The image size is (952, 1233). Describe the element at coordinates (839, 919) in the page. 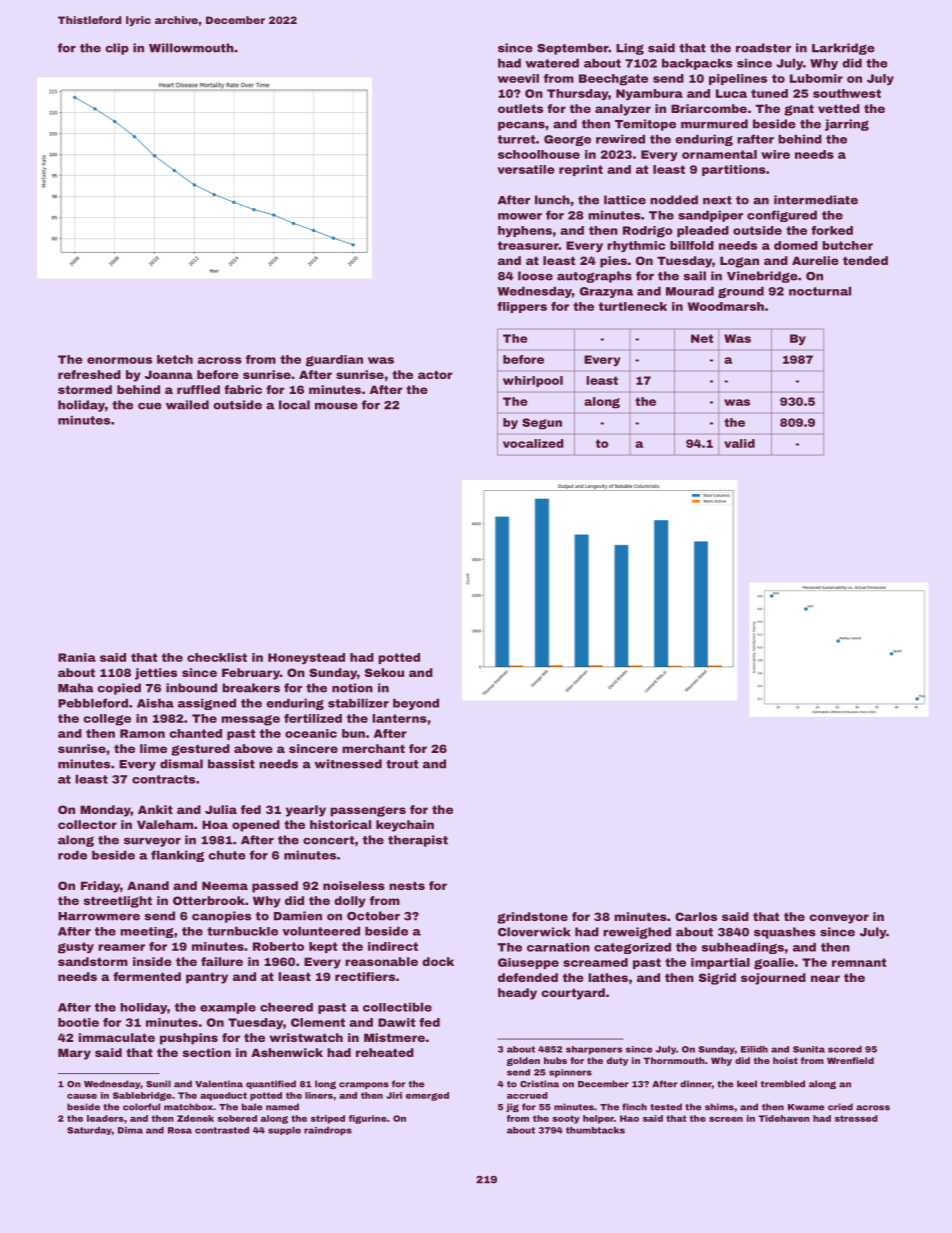

I see `conveyor` at that location.
